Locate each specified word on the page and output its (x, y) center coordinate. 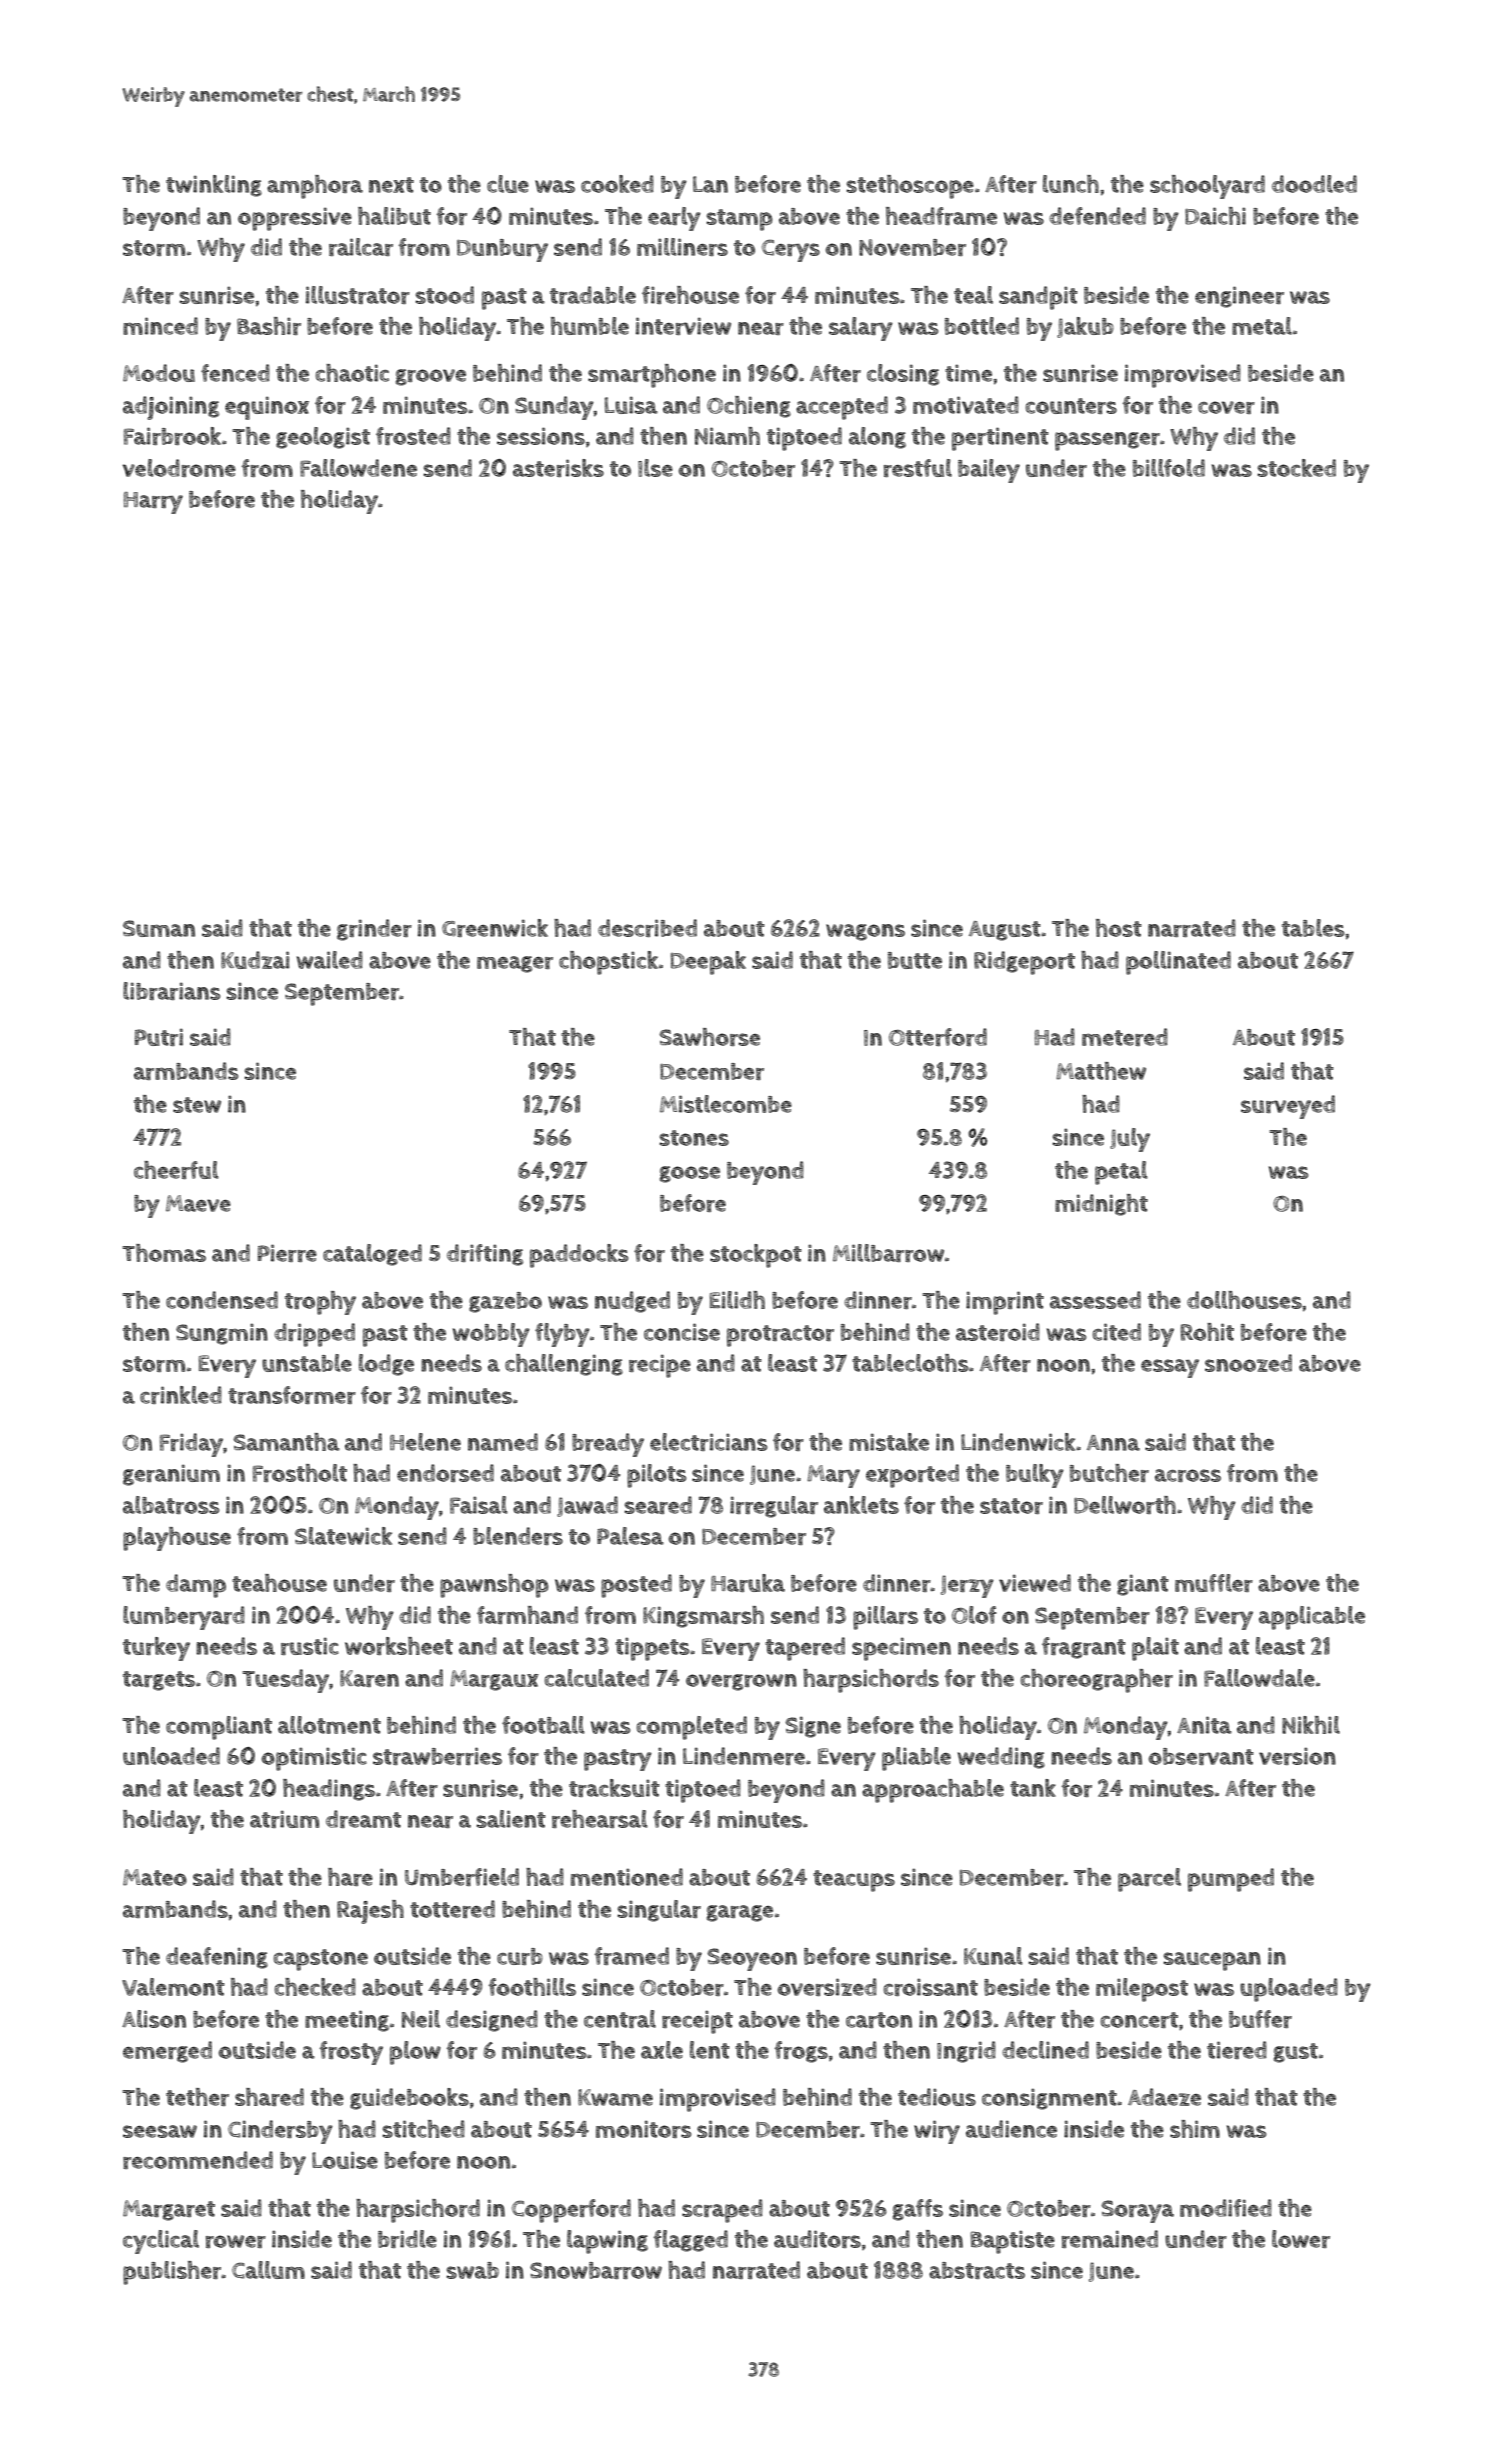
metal (1262, 326)
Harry (153, 503)
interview (683, 326)
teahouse (279, 1583)
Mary (833, 1476)
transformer (292, 1395)
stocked (1296, 468)
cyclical (161, 2242)
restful (918, 468)
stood (444, 295)
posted (636, 1586)
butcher (1109, 1473)
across (1188, 1475)
